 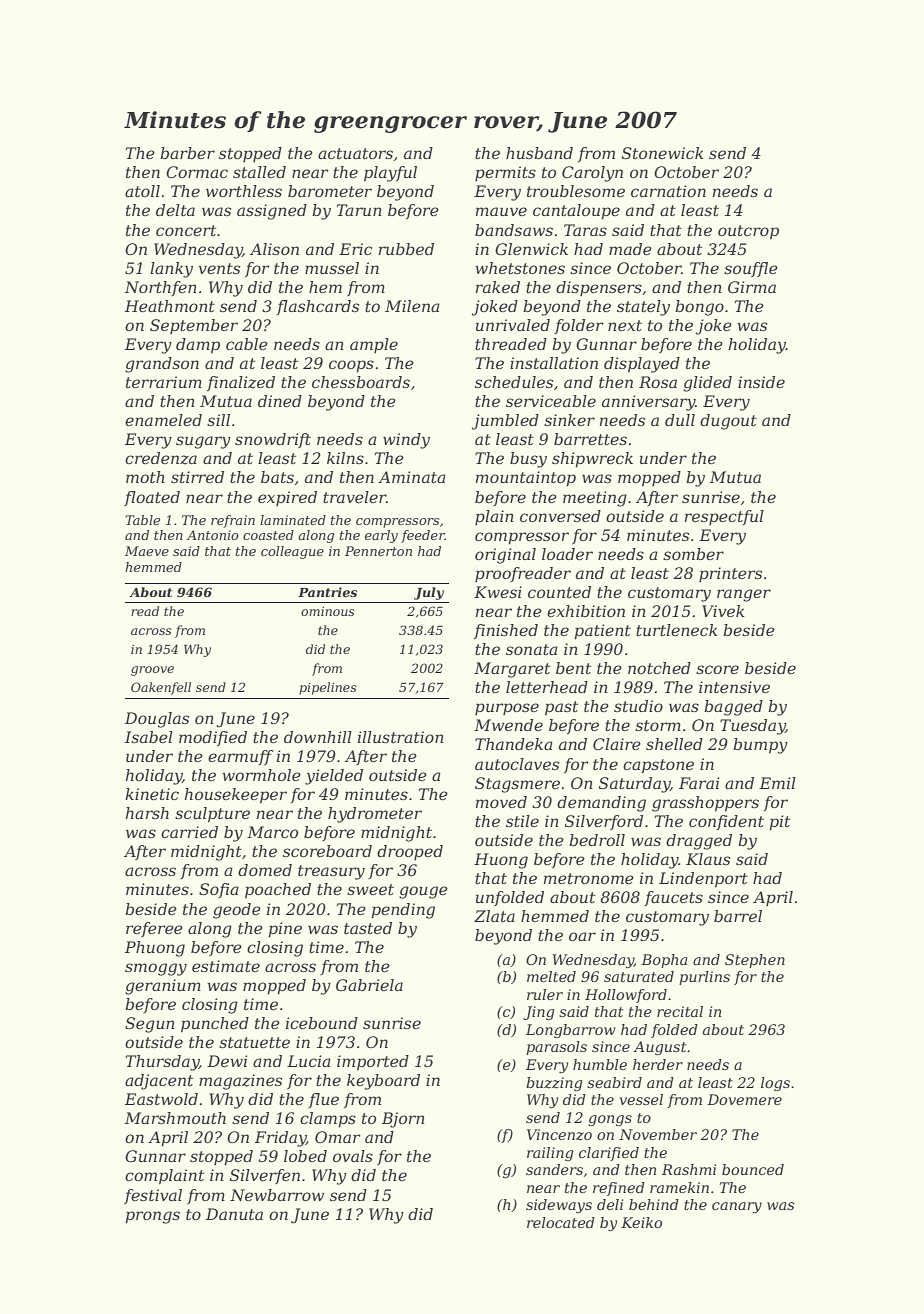 What do you see at coordinates (162, 365) in the image?
I see `grandson` at bounding box center [162, 365].
